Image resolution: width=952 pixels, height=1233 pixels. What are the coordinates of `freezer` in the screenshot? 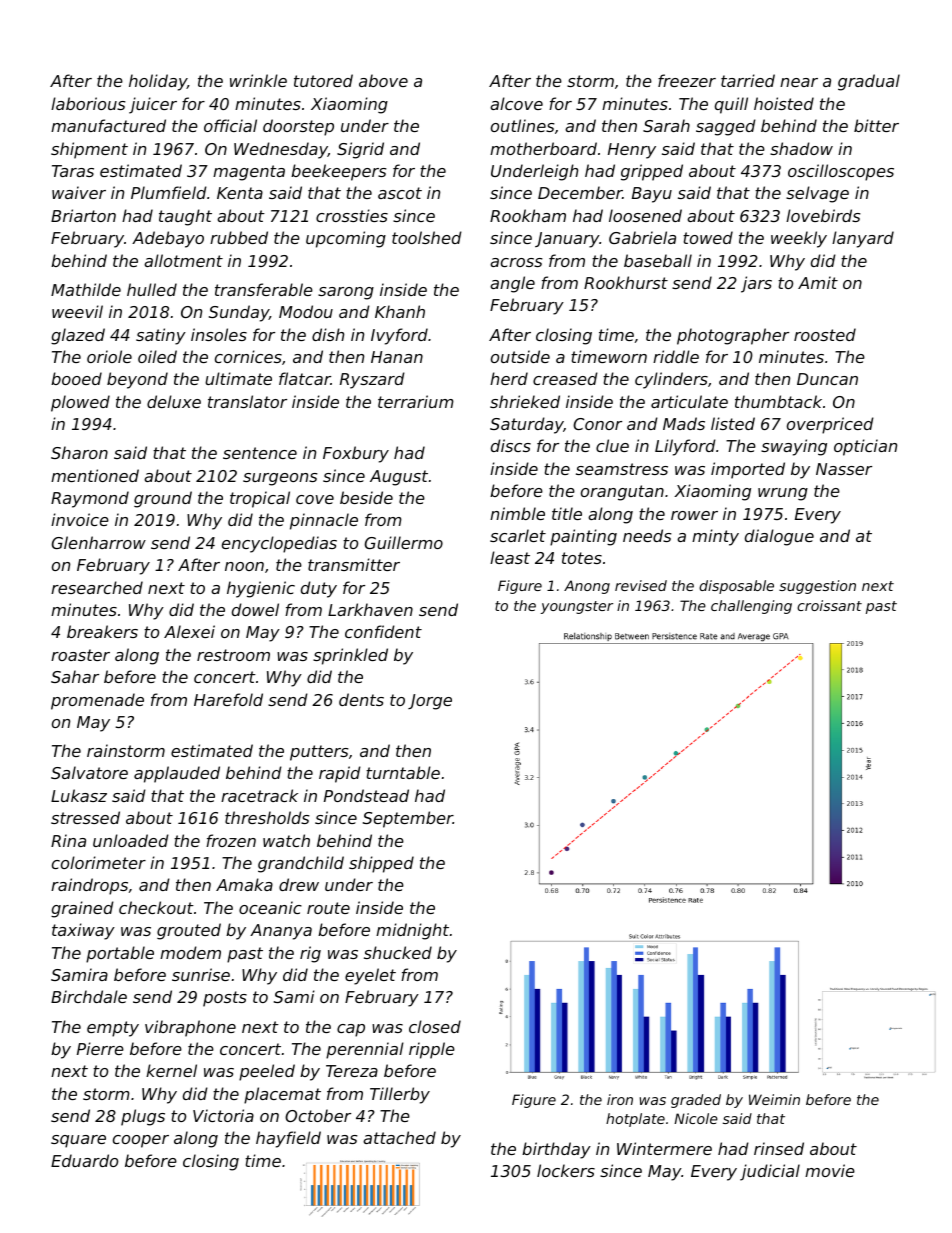 It's located at (687, 80).
